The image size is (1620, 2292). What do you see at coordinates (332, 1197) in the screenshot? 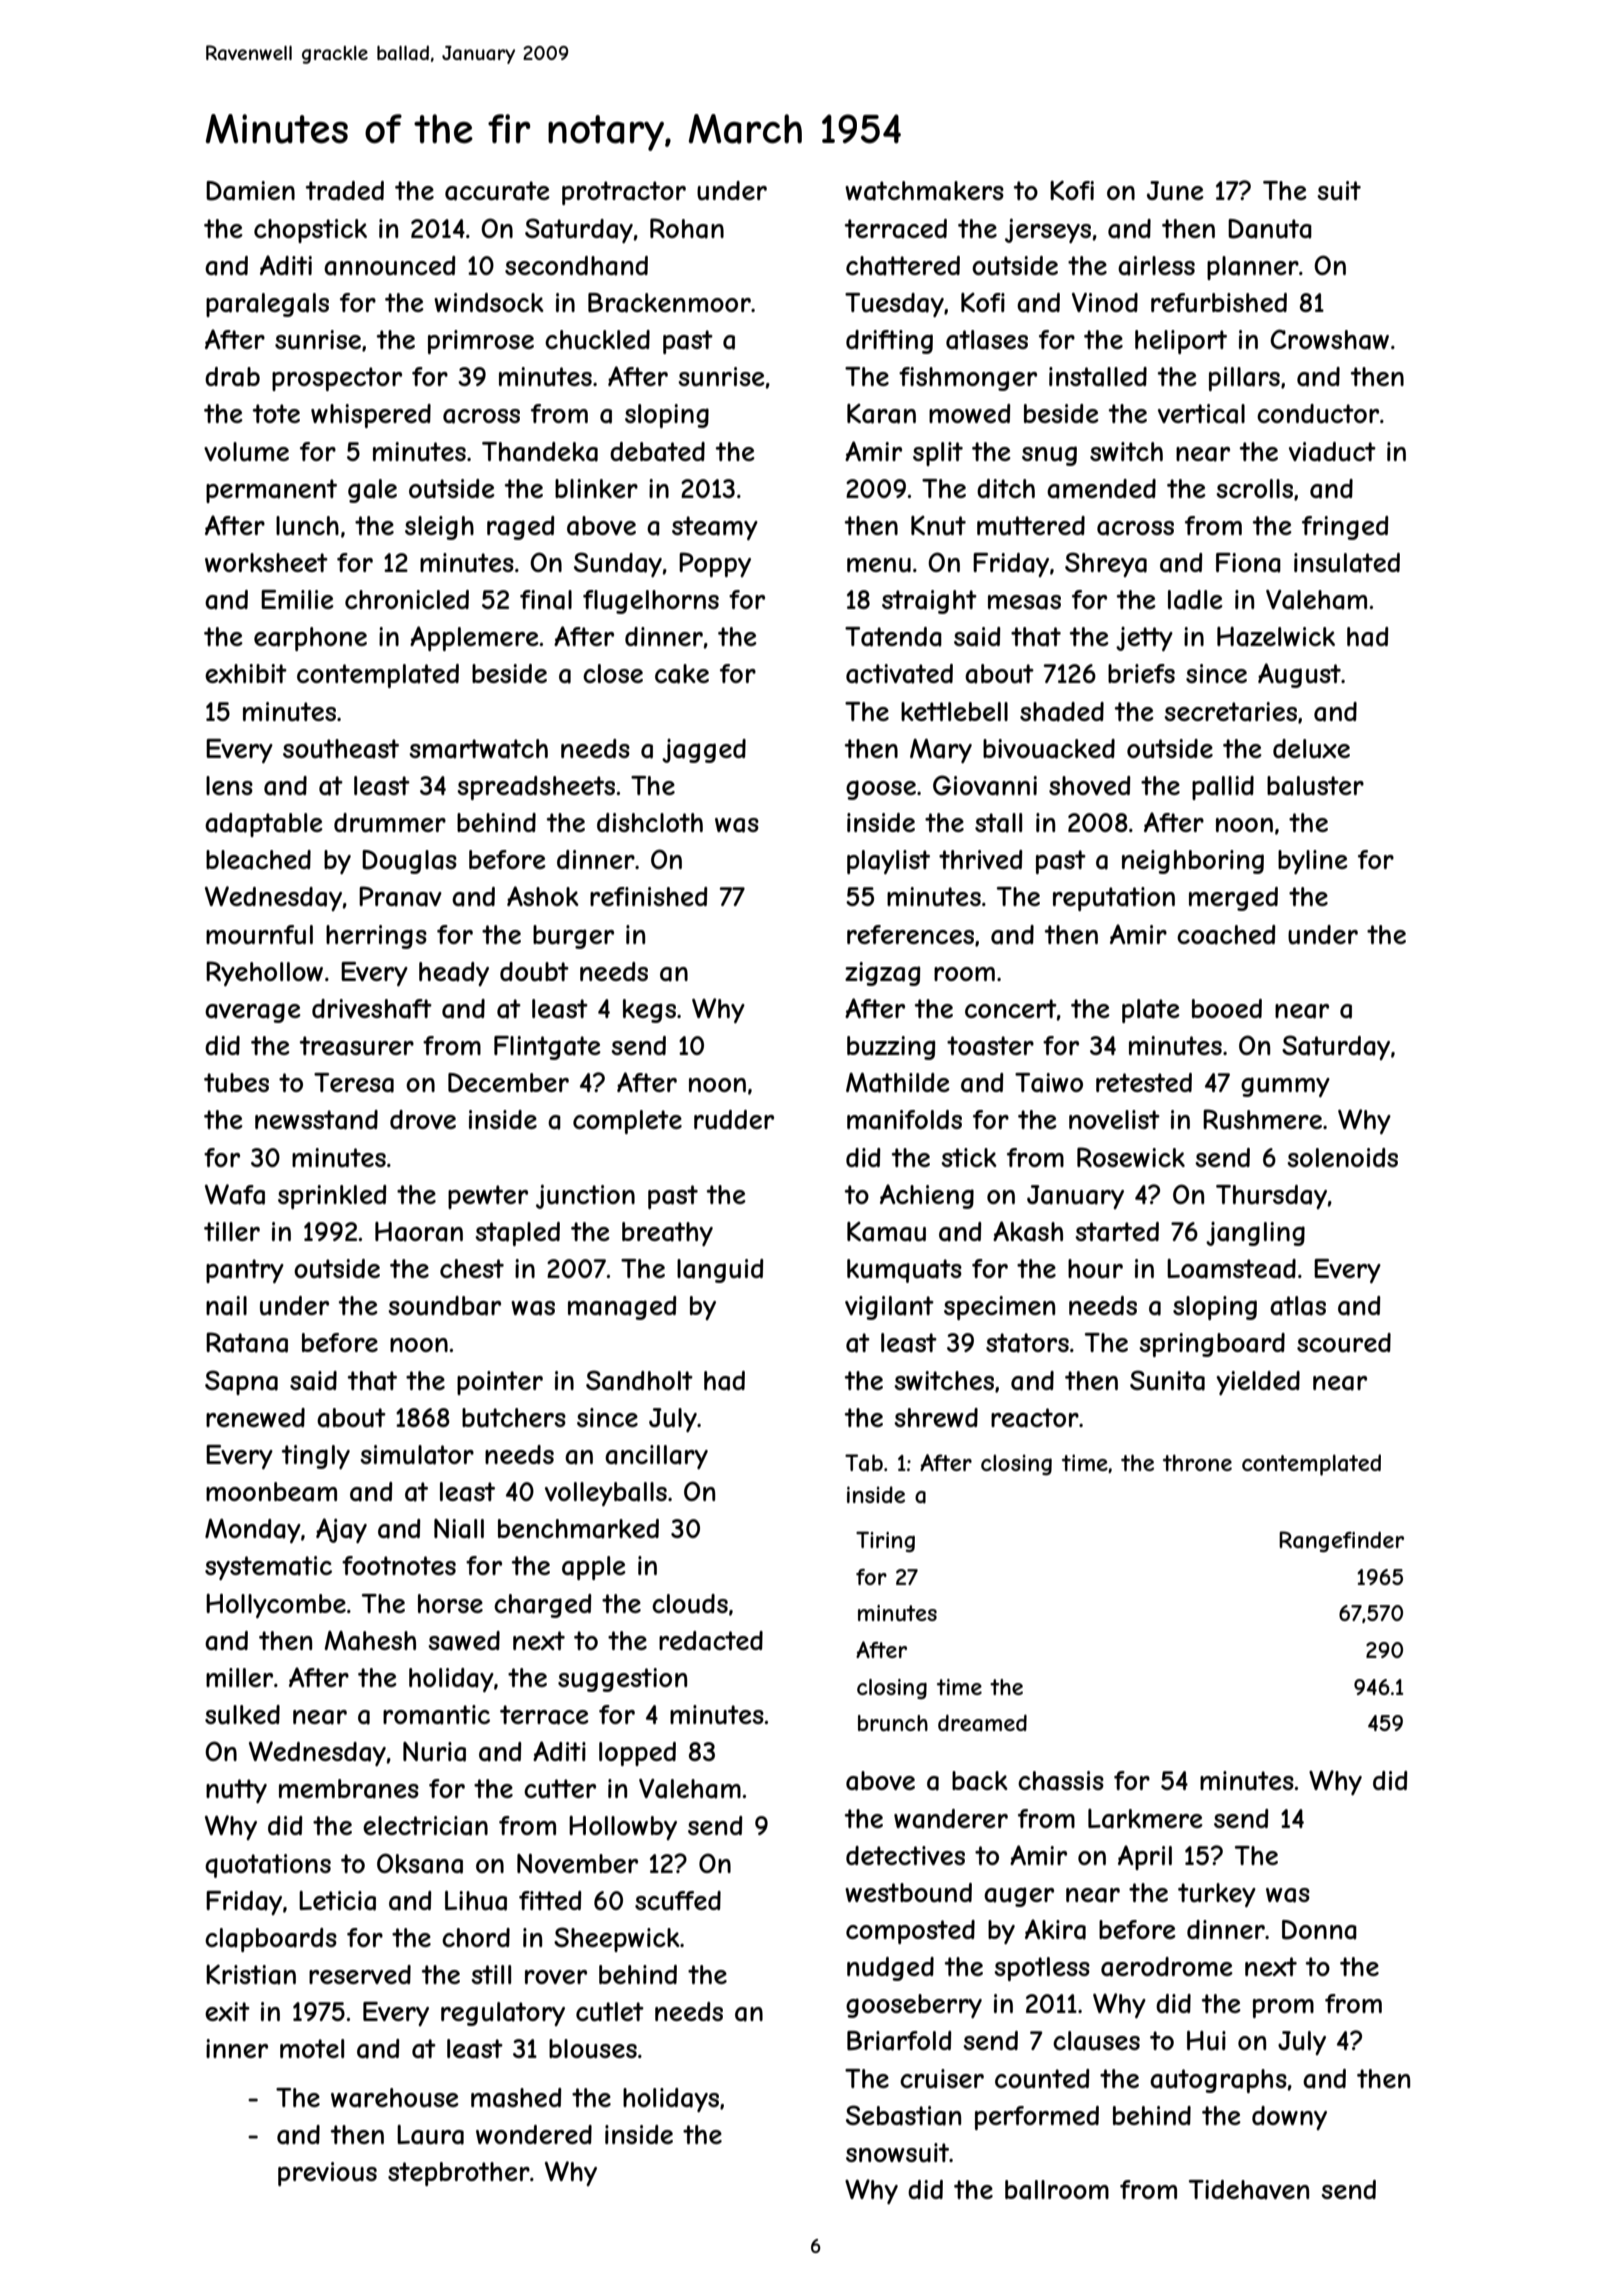
I see `sprinkled` at bounding box center [332, 1197].
